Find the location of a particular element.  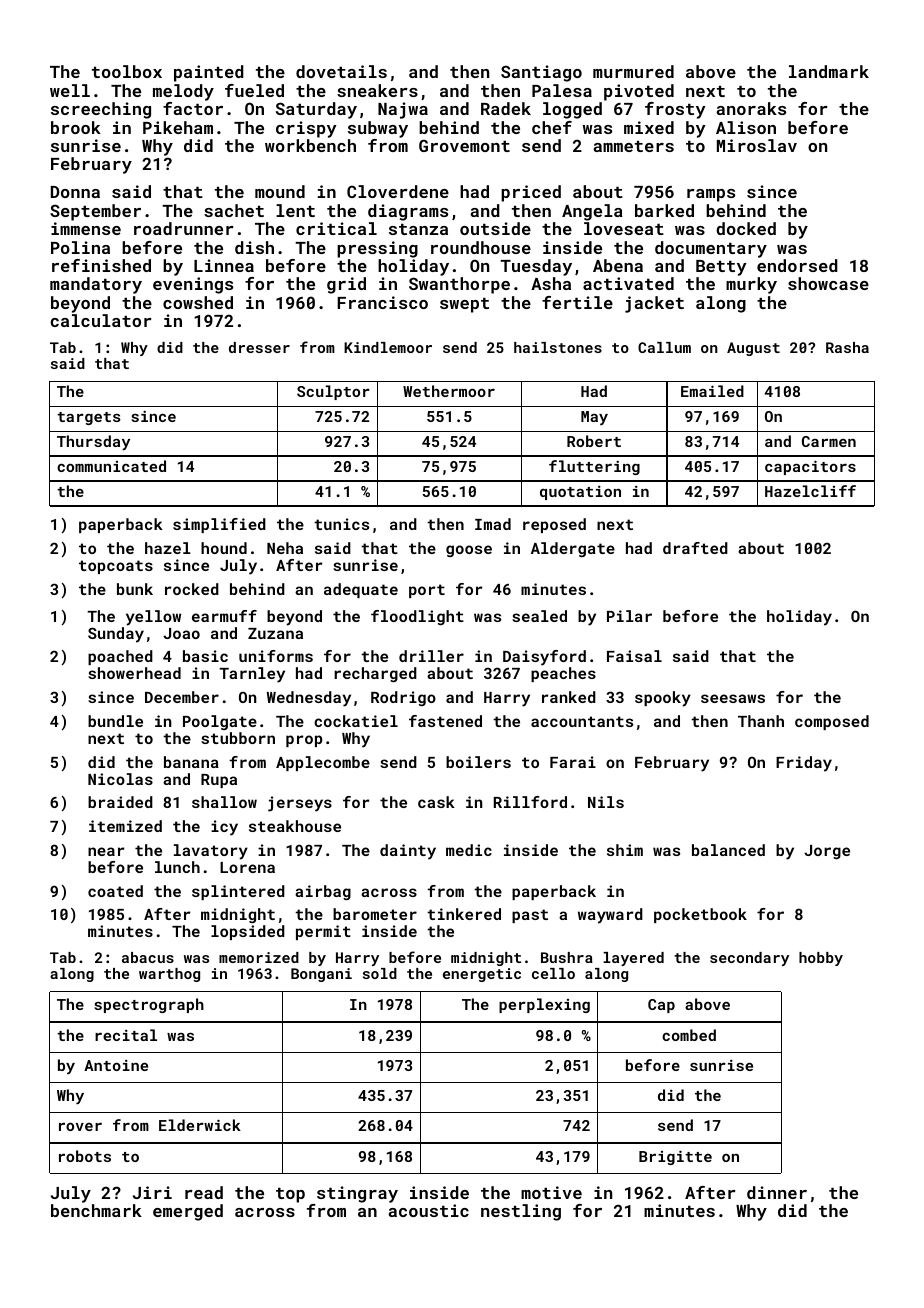

Bongani is located at coordinates (321, 975).
